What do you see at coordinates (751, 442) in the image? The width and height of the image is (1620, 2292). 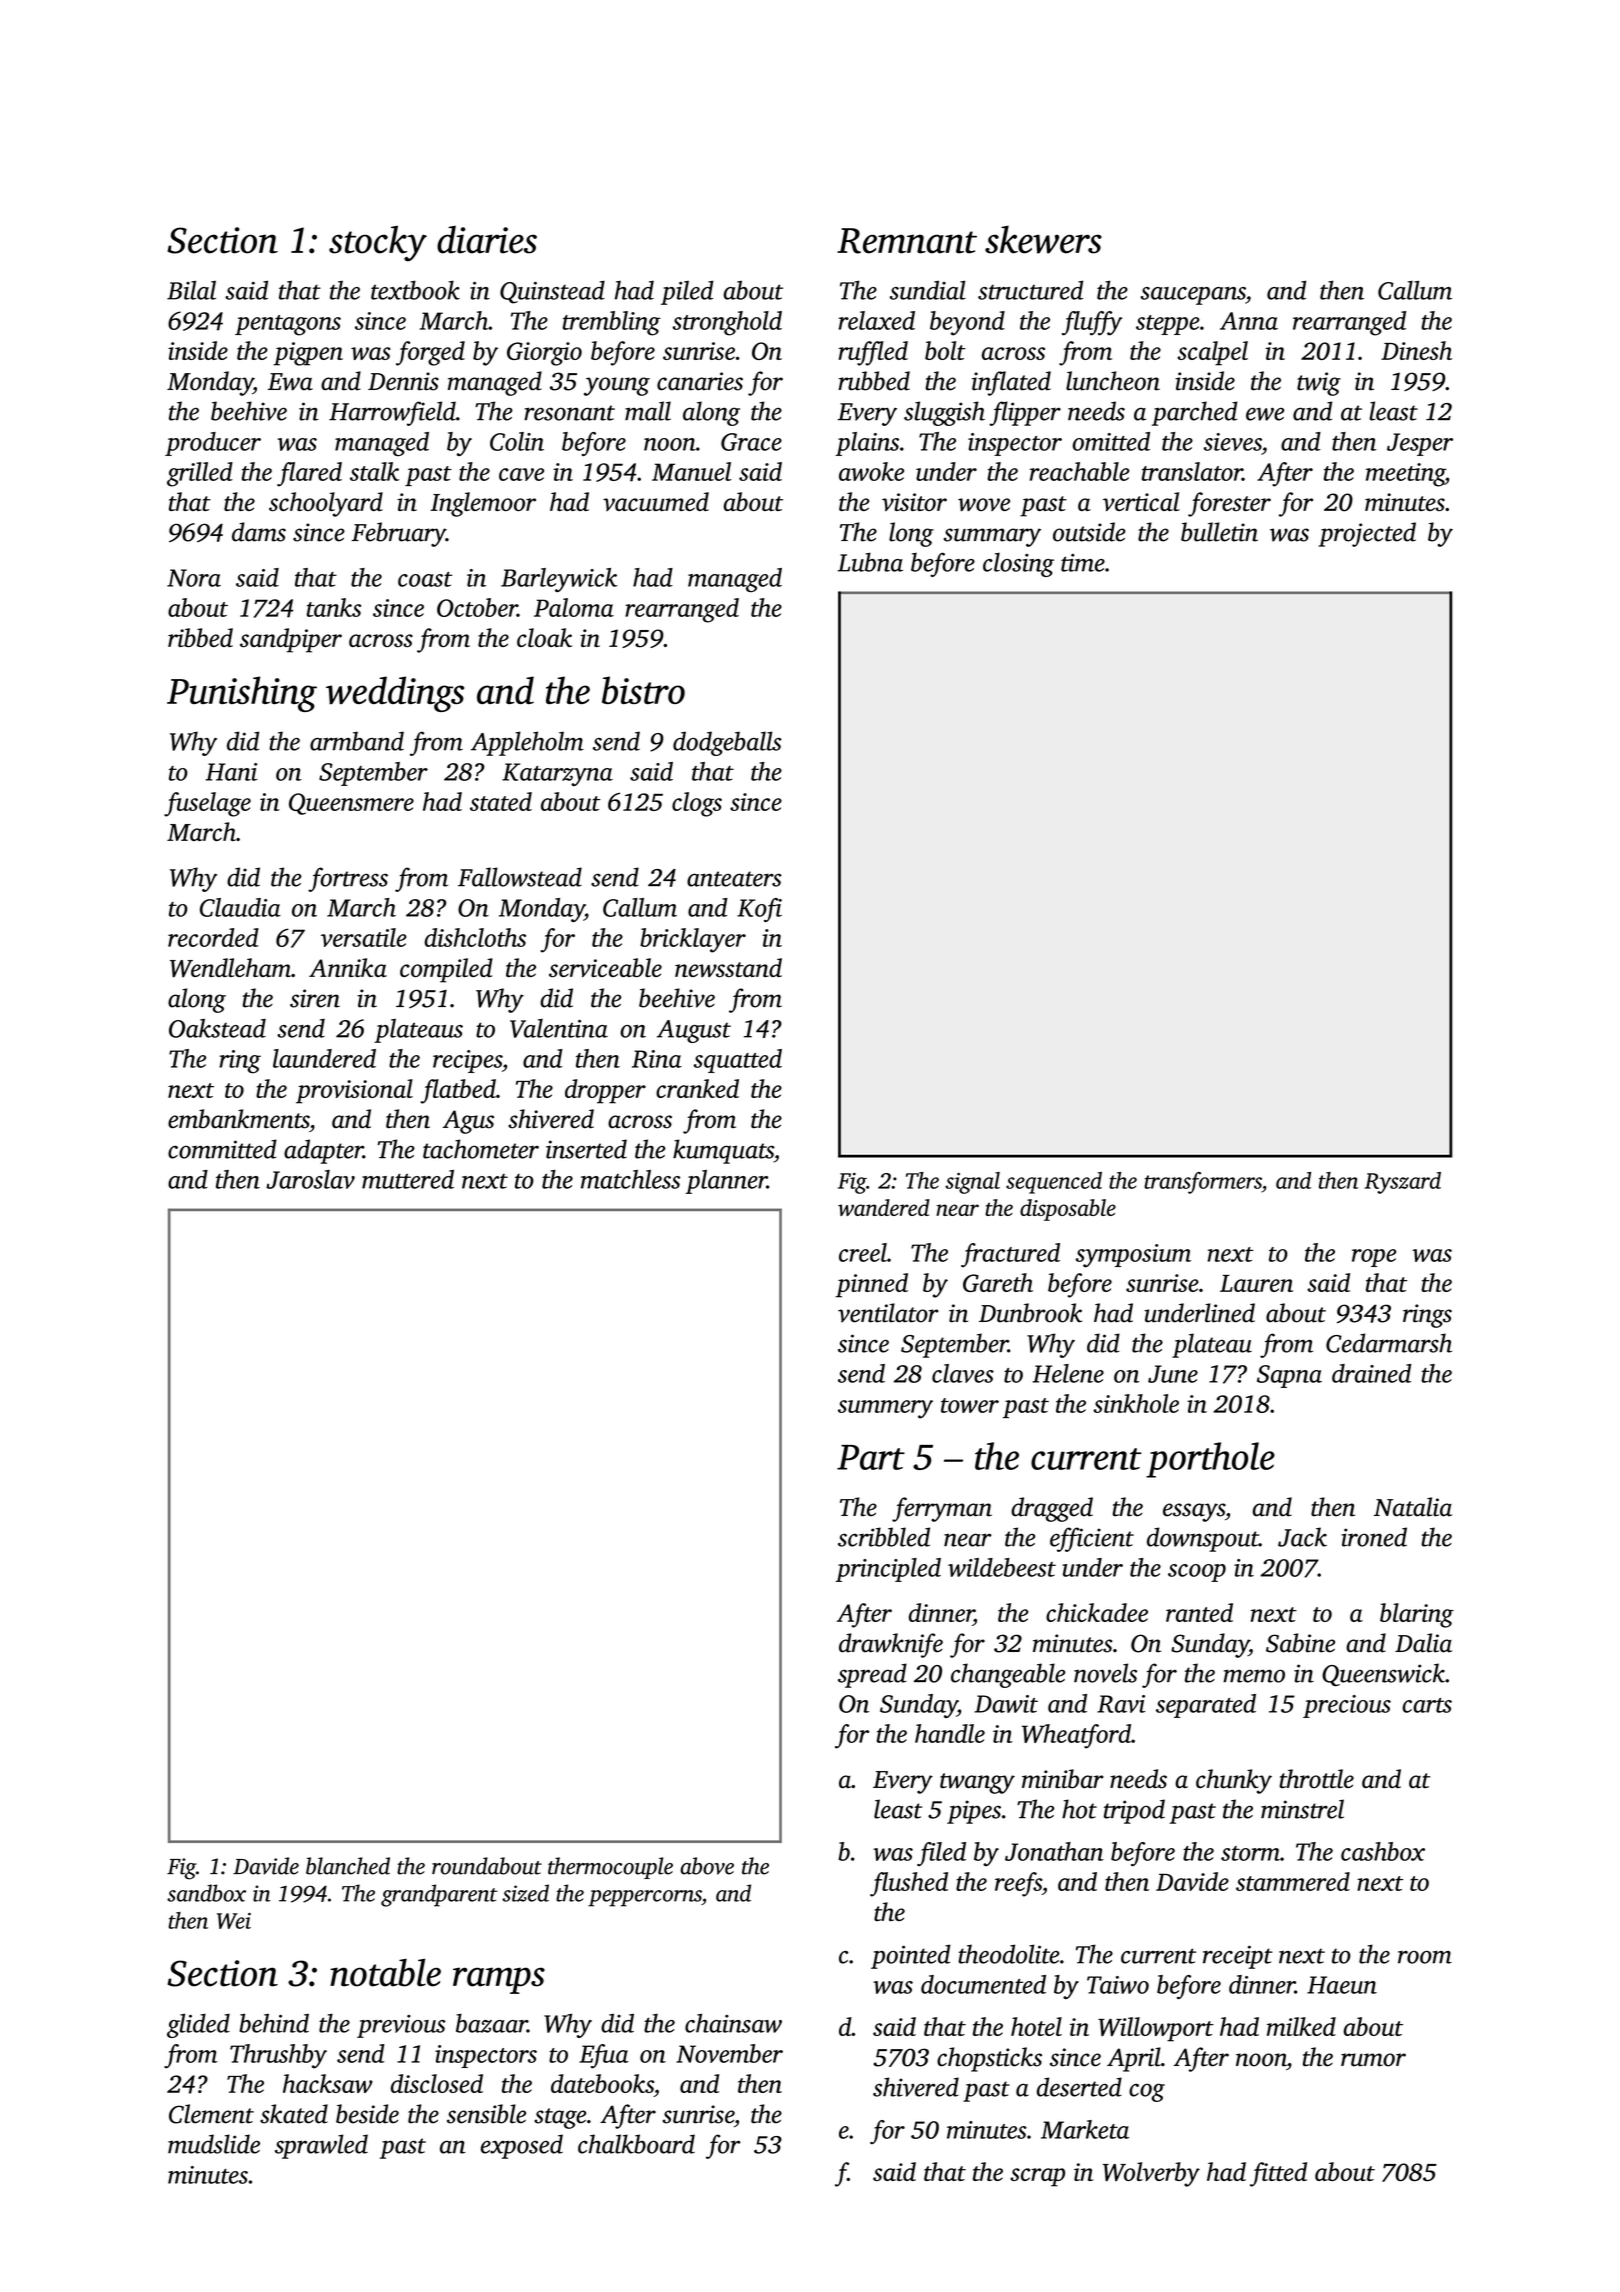 I see `Grace` at bounding box center [751, 442].
